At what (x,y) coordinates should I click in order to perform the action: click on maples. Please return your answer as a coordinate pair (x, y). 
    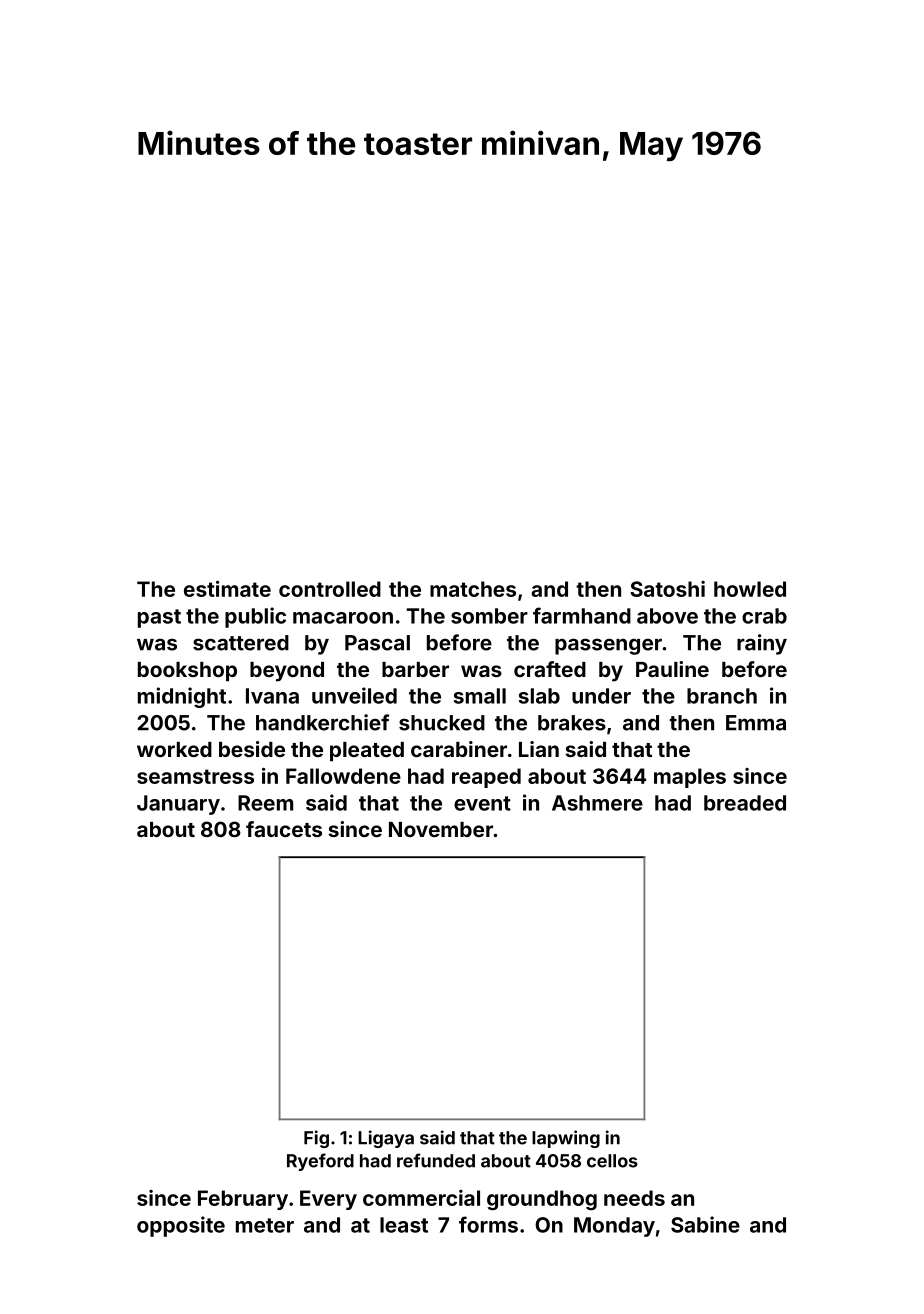
    Looking at the image, I should click on (690, 778).
